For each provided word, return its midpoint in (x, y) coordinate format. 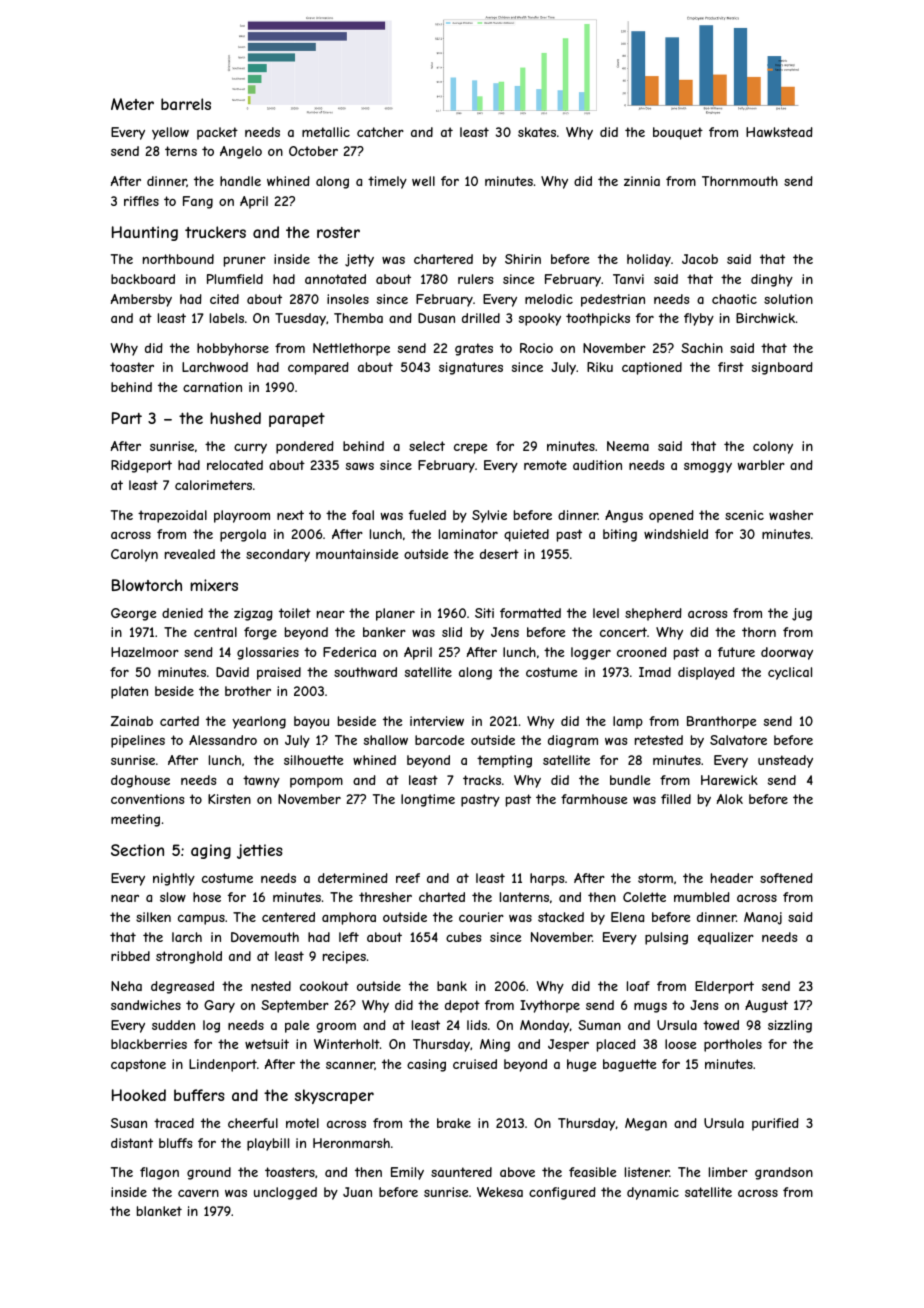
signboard (782, 368)
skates (537, 132)
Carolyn (134, 555)
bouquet (678, 133)
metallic (326, 132)
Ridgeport (141, 466)
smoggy (708, 468)
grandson (784, 1173)
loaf (638, 986)
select (427, 446)
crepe (470, 448)
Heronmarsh (351, 1143)
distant (132, 1143)
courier (481, 917)
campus (201, 920)
